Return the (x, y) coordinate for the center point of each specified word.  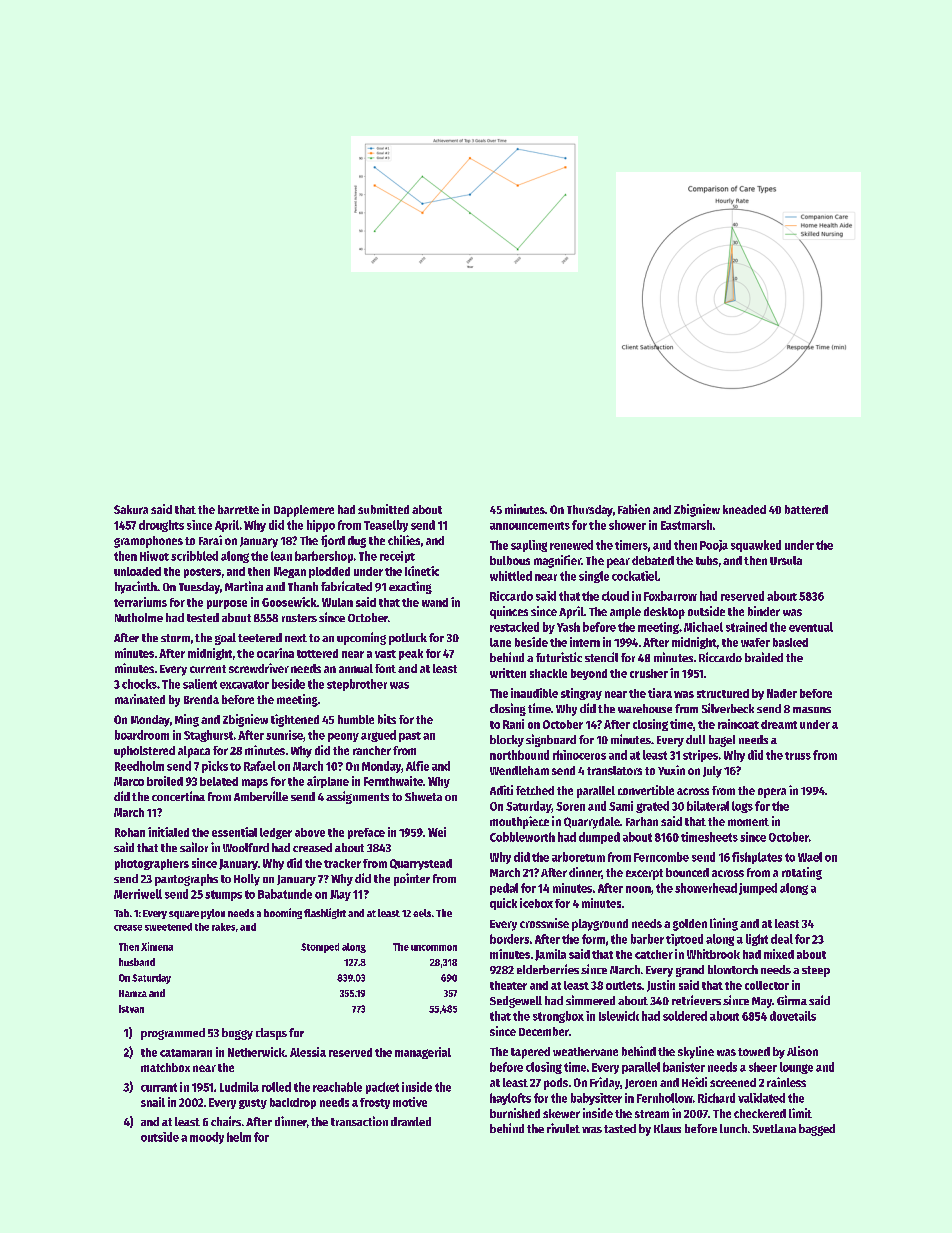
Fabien (634, 509)
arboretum (578, 857)
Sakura (131, 509)
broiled (165, 781)
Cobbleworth (522, 837)
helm (239, 1137)
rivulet (563, 1128)
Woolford (246, 847)
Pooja (714, 546)
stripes (700, 756)
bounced (687, 872)
